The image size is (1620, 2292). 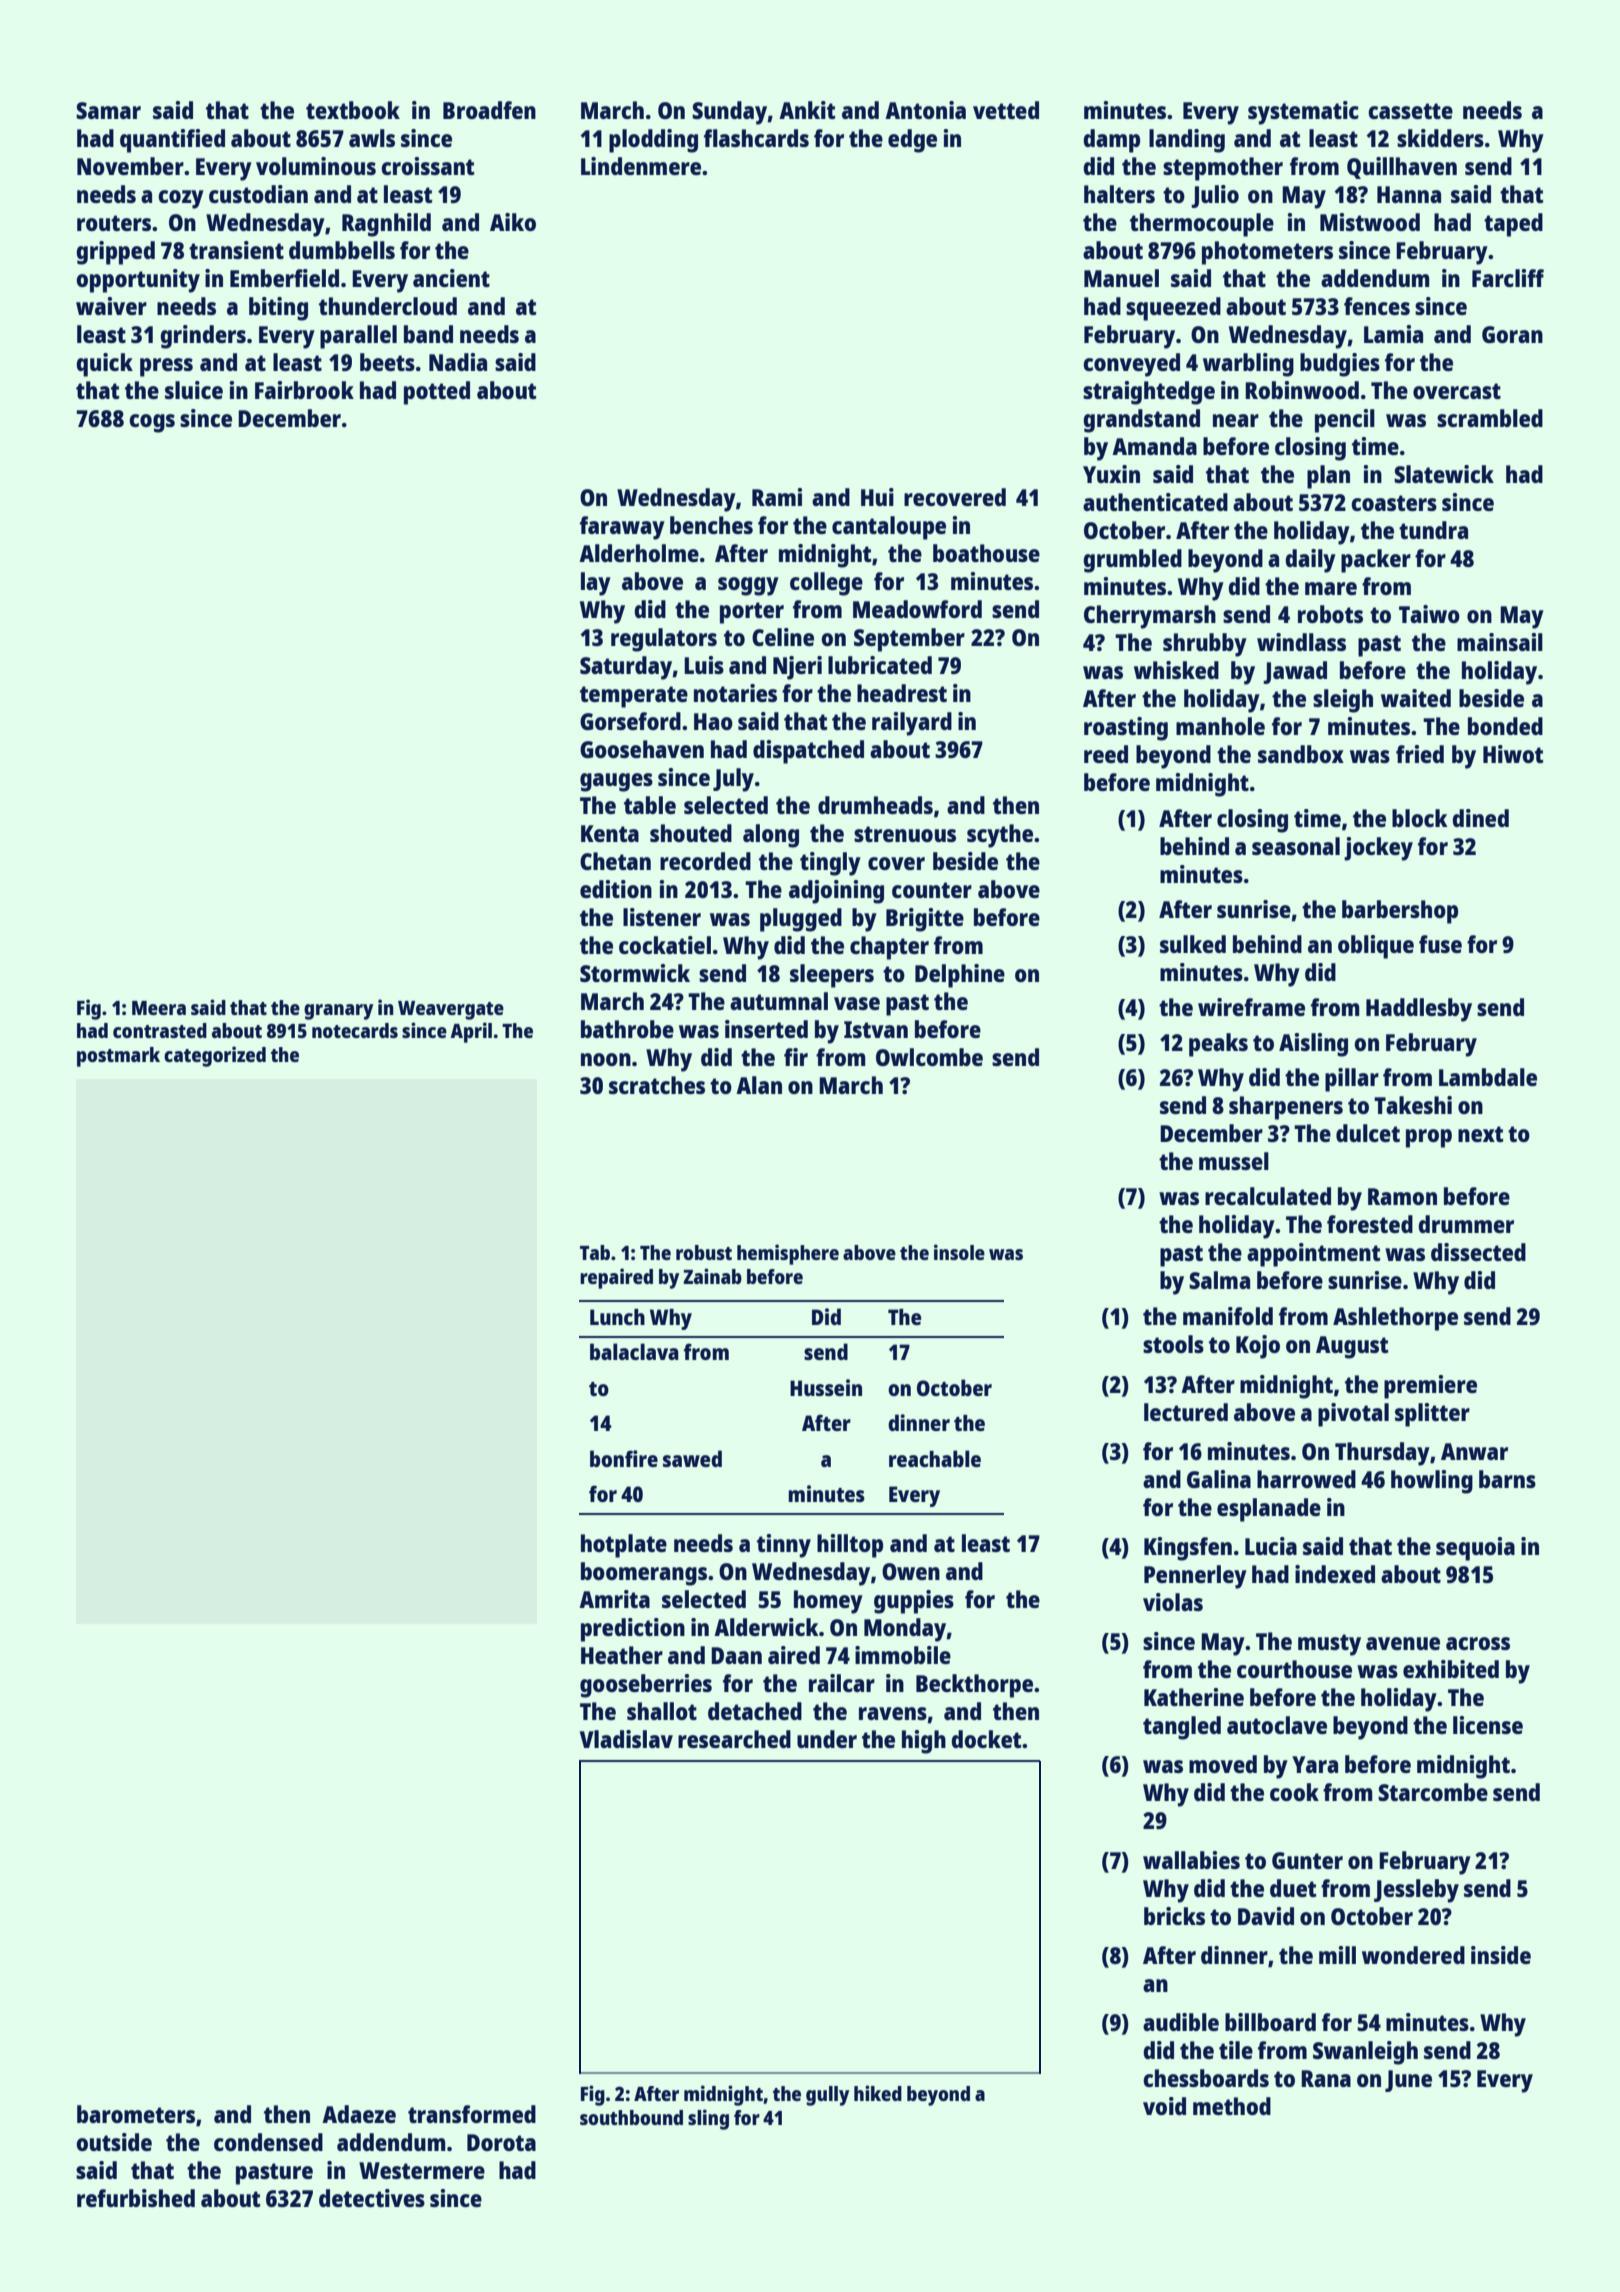 I want to click on Sunday, so click(x=730, y=113).
